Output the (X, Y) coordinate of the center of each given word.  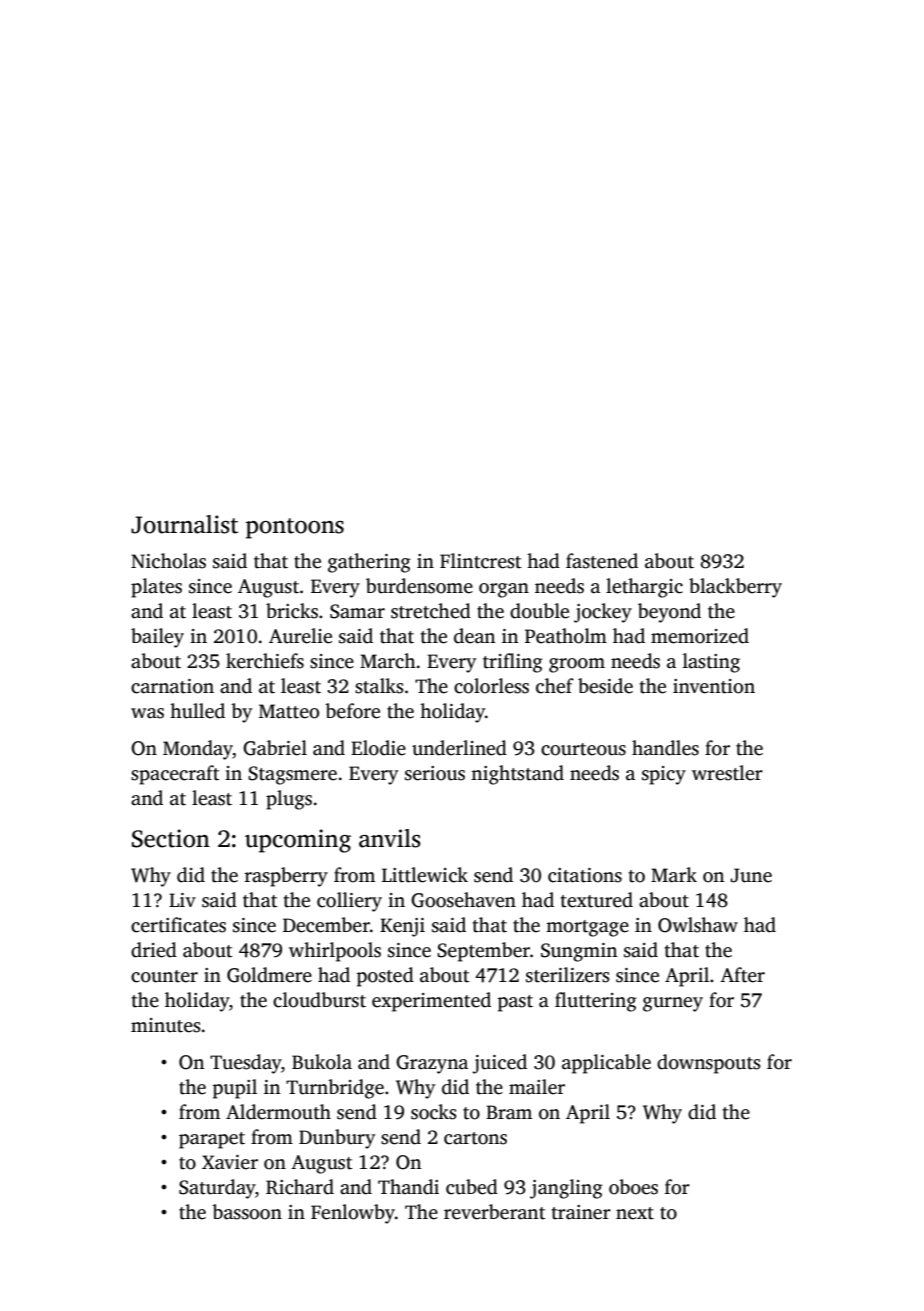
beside (605, 686)
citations (585, 875)
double (539, 611)
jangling (566, 1189)
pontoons (295, 528)
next (635, 1213)
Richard (300, 1187)
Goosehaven (463, 900)
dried (154, 950)
